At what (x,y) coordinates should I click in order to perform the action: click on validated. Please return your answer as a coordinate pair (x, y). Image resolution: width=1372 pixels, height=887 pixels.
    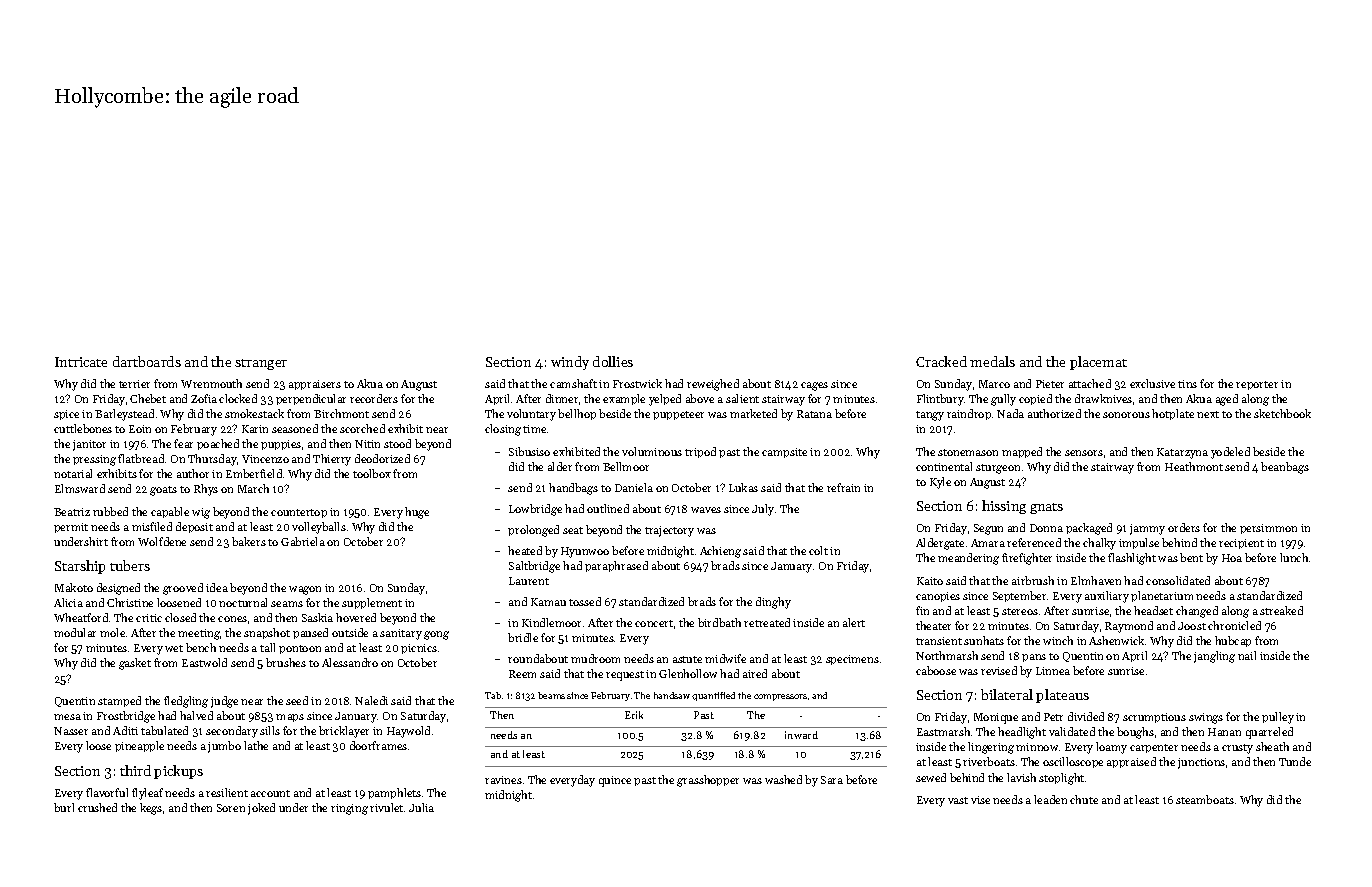
    Looking at the image, I should click on (1072, 731).
